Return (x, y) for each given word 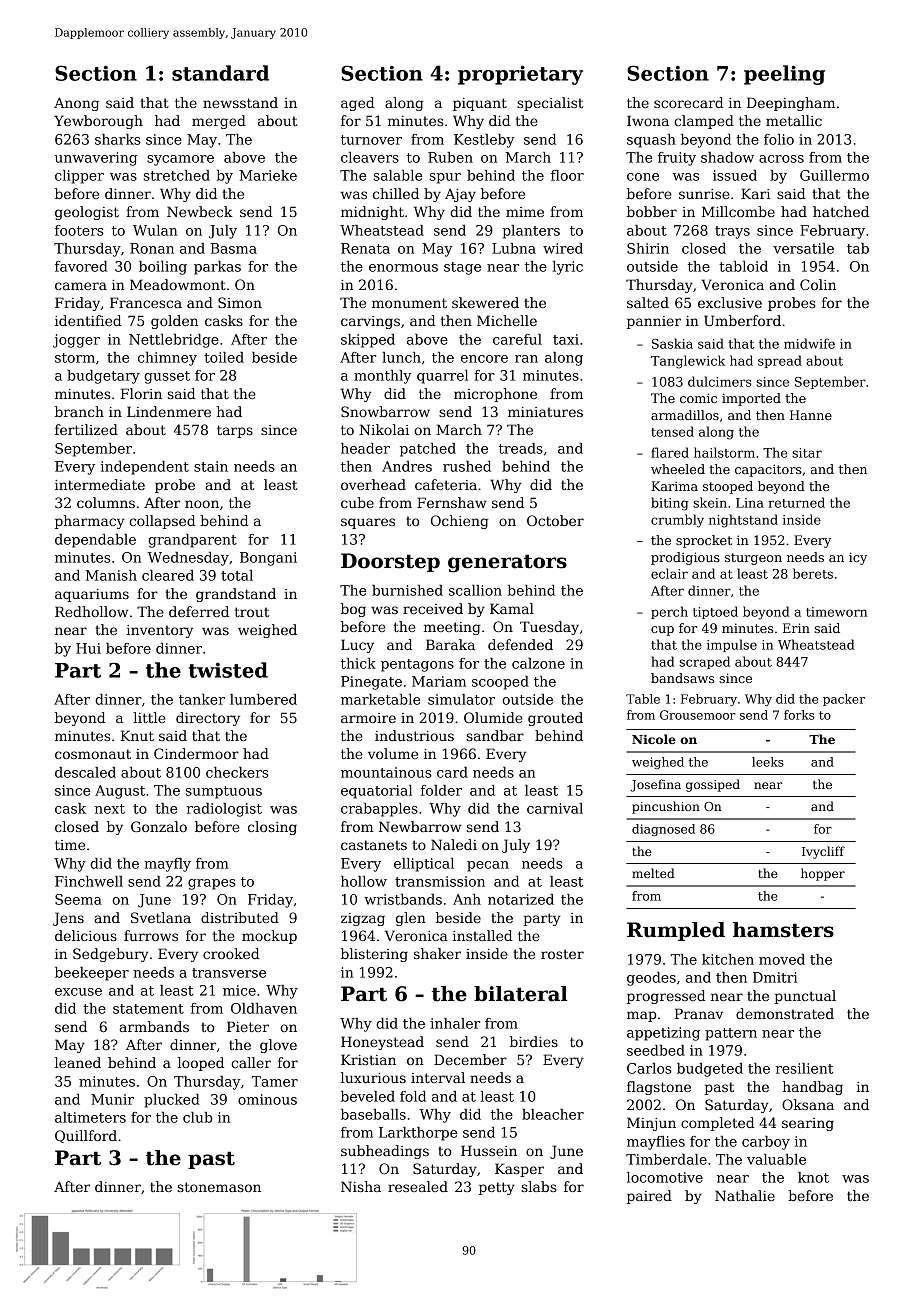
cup (662, 631)
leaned (78, 1062)
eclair (669, 573)
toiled (224, 357)
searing (808, 1124)
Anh (467, 899)
